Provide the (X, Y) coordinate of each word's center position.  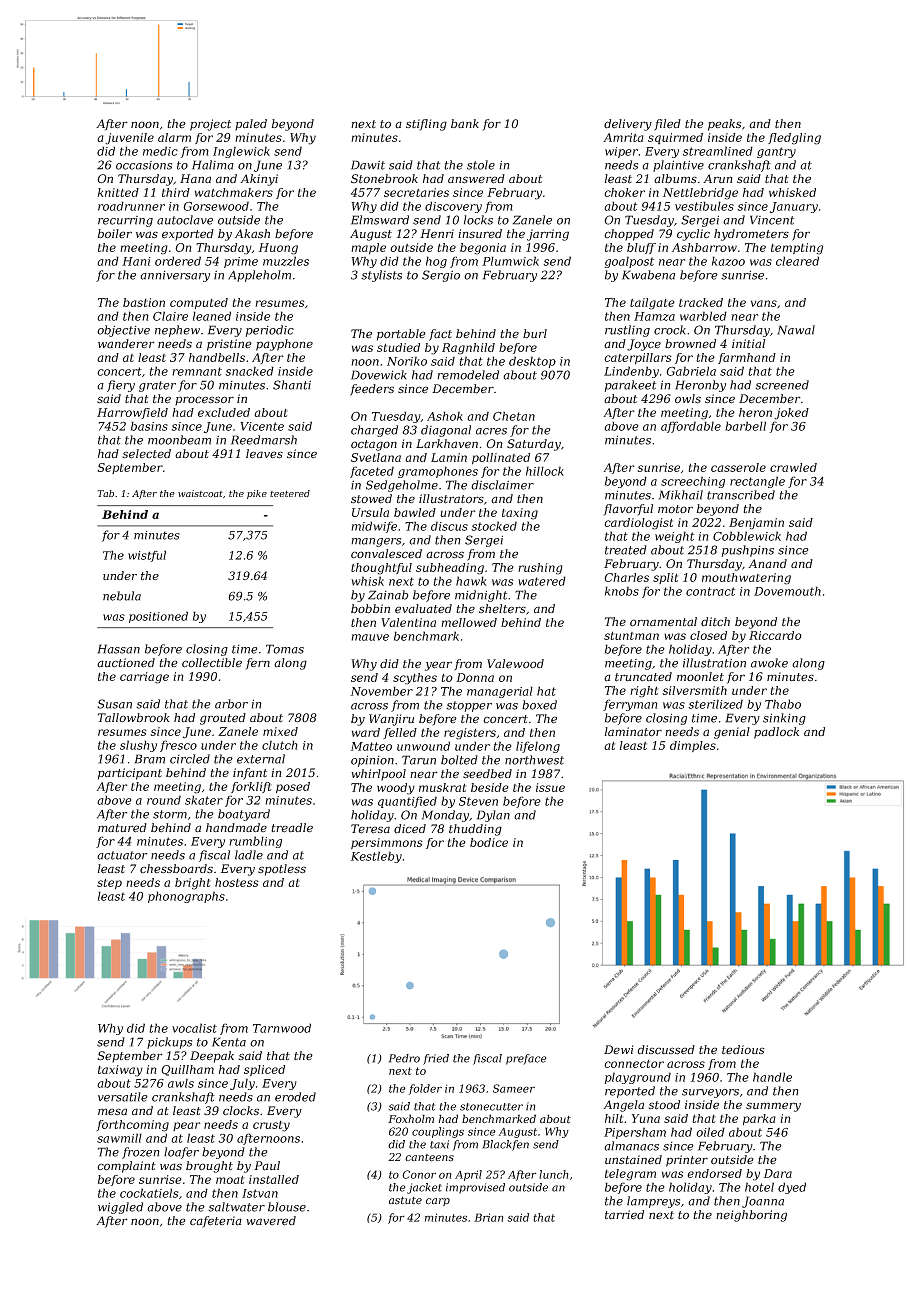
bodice (489, 842)
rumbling (255, 842)
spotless (282, 870)
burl (535, 334)
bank (465, 123)
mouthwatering (746, 579)
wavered (271, 1221)
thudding (475, 830)
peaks (724, 125)
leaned (212, 316)
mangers (376, 542)
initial (748, 344)
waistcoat (200, 493)
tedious (743, 1050)
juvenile (129, 139)
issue (550, 787)
